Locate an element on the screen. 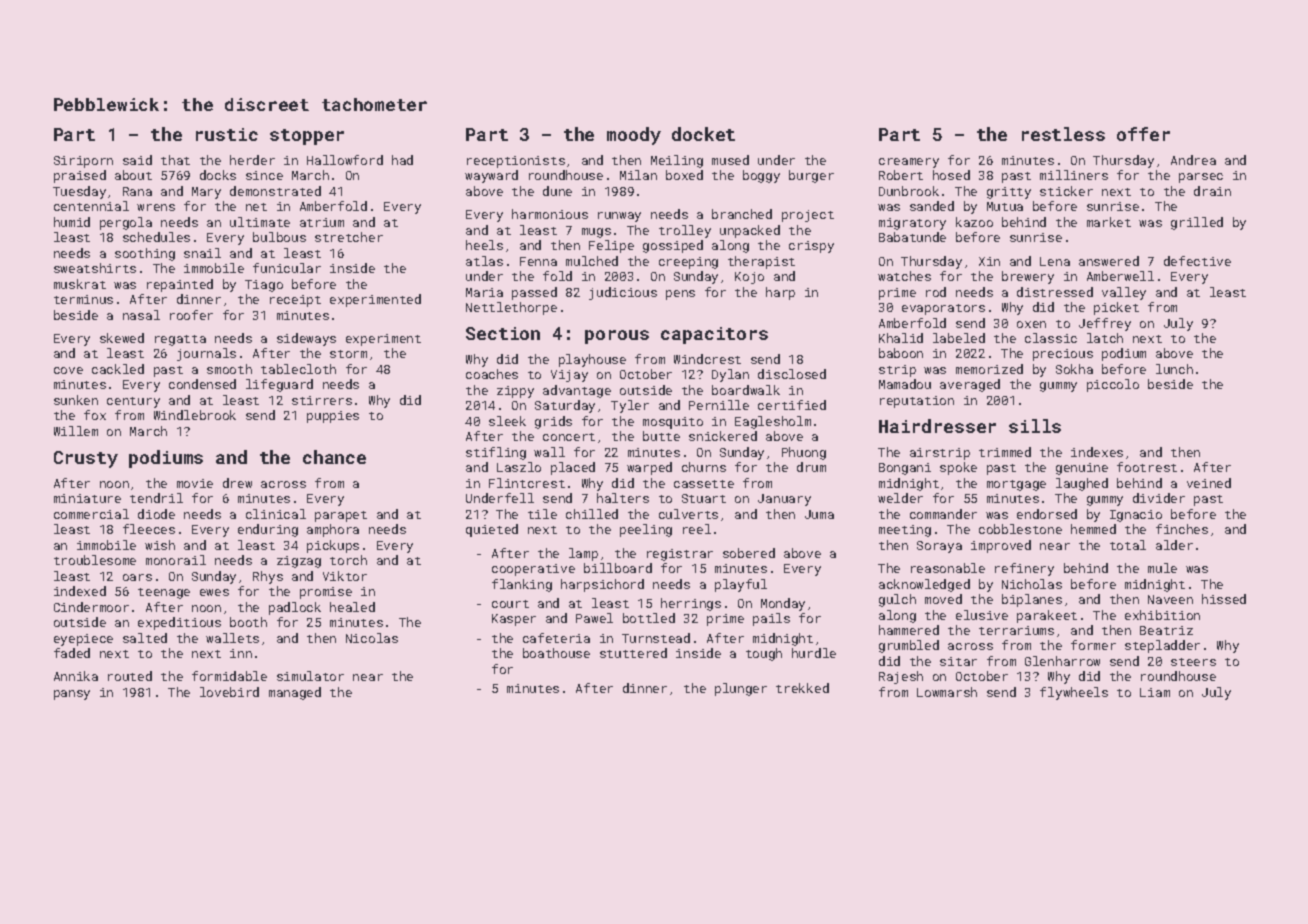 This screenshot has width=1308, height=924. Willem is located at coordinates (76, 431).
